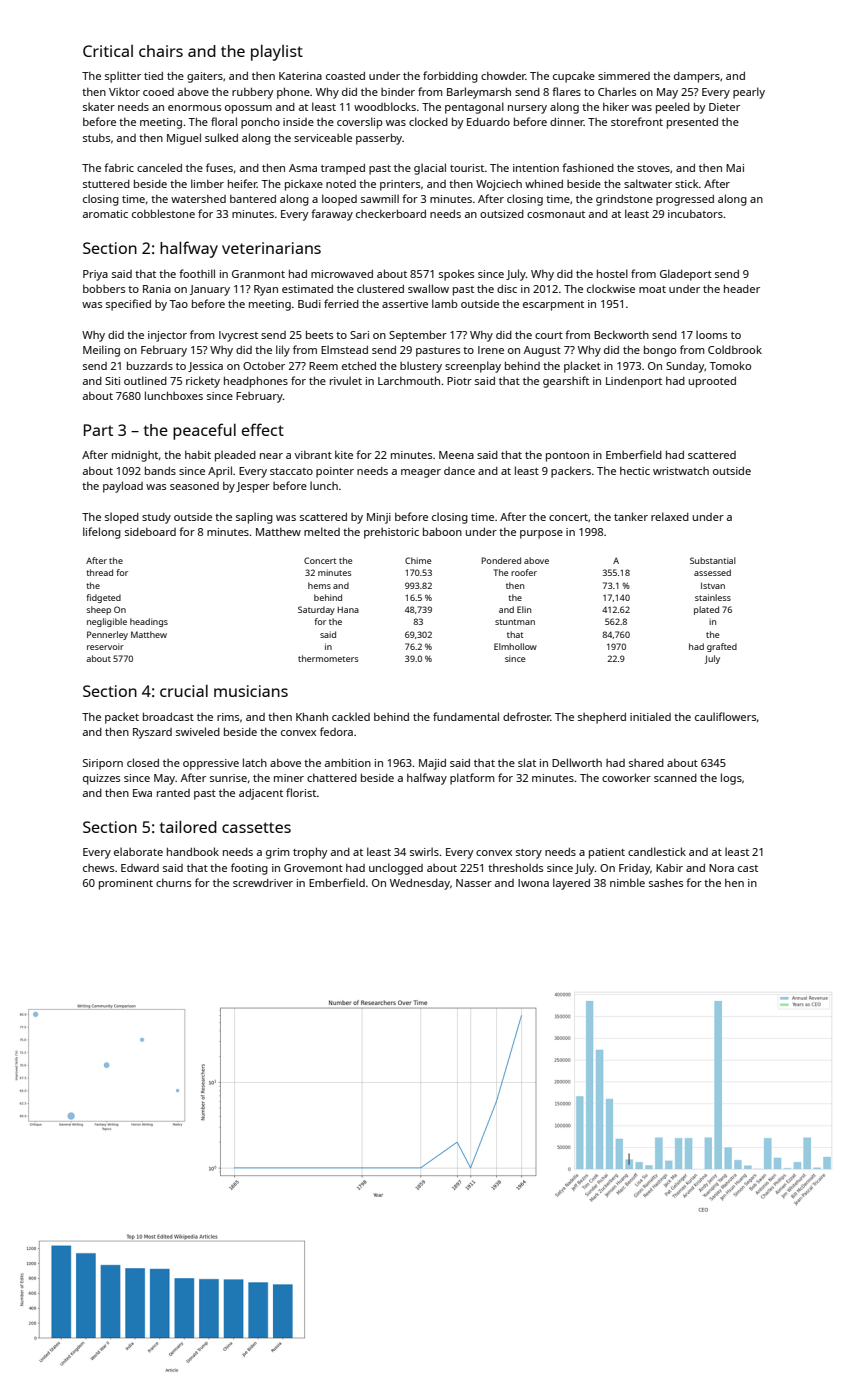 The width and height of the page is (849, 1400). What do you see at coordinates (474, 108) in the page?
I see `pentagonal` at bounding box center [474, 108].
